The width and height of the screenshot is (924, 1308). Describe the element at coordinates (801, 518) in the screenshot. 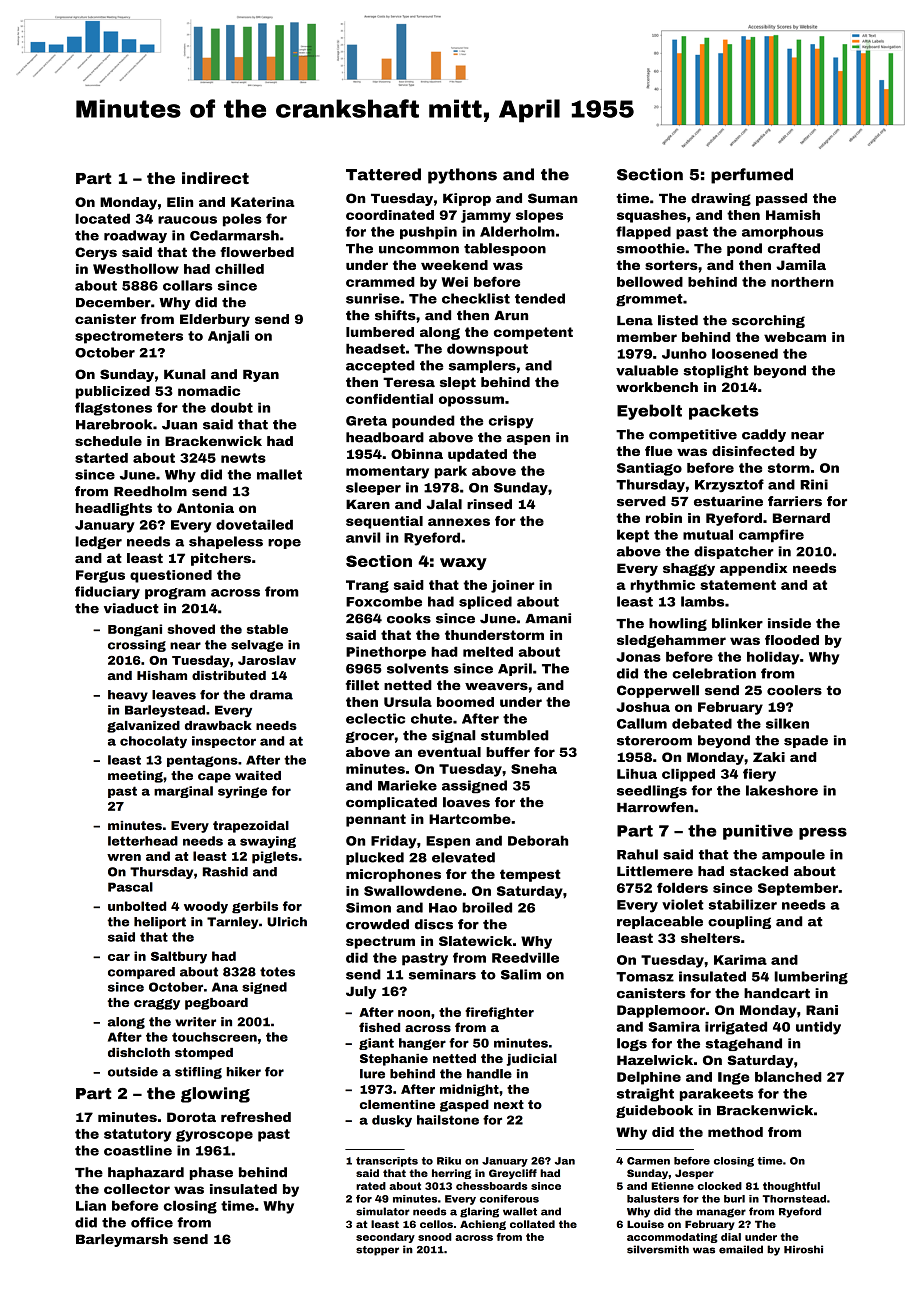

I see `Bernard` at that location.
